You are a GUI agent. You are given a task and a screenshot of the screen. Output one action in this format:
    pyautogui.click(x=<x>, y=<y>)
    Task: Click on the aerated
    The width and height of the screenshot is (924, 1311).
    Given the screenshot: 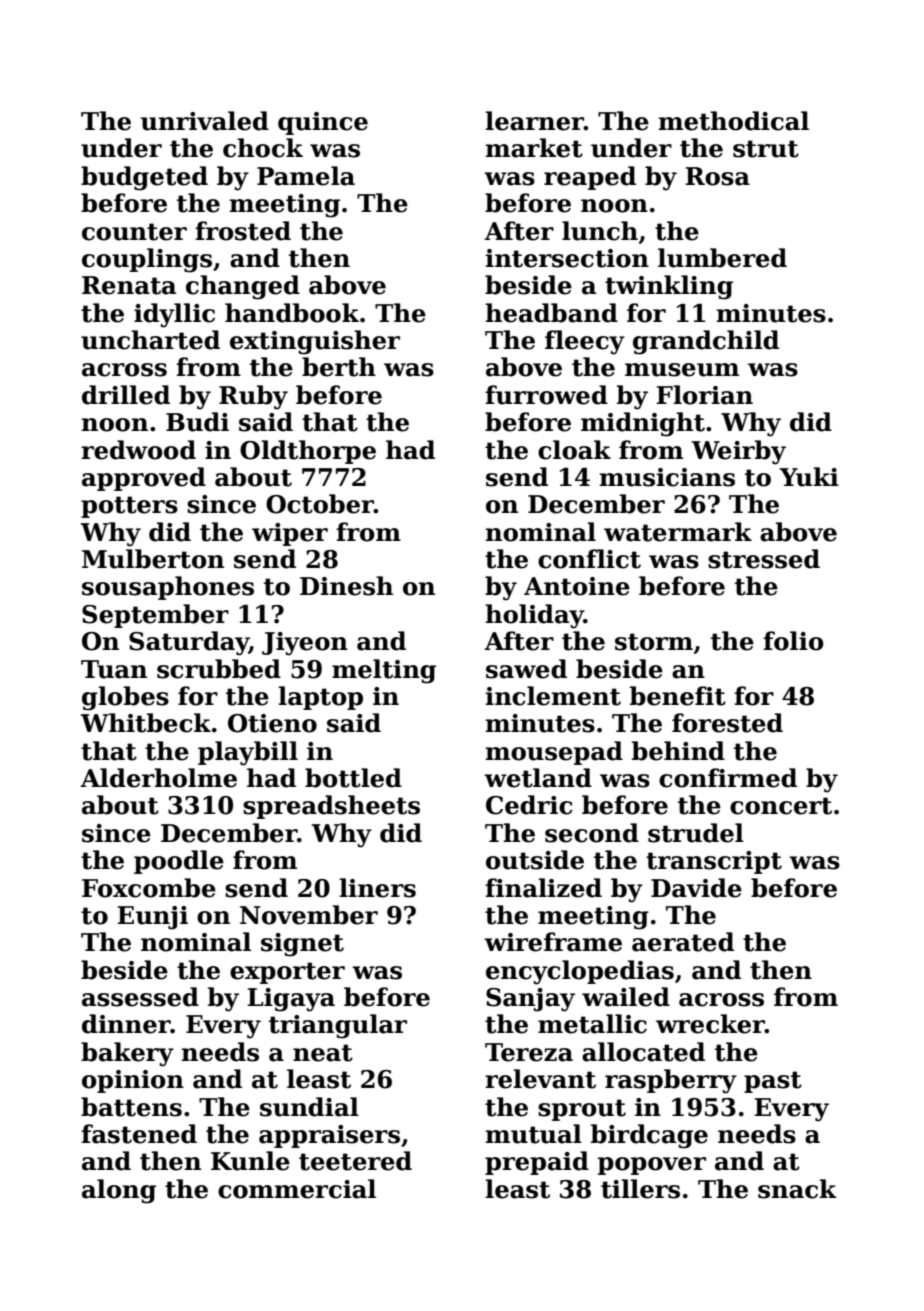 What is the action you would take?
    pyautogui.click(x=683, y=942)
